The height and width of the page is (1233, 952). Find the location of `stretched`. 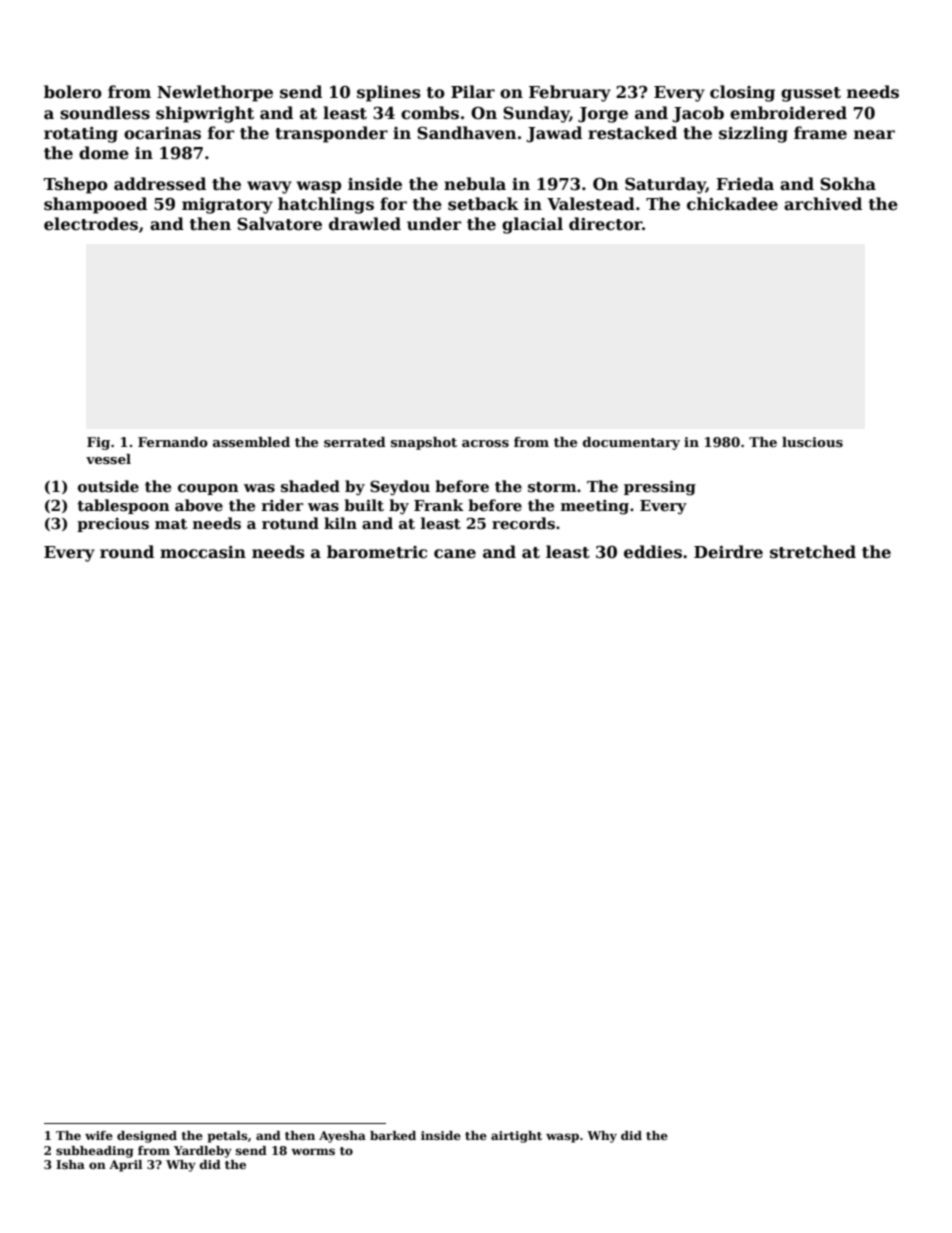

stretched is located at coordinates (813, 552).
